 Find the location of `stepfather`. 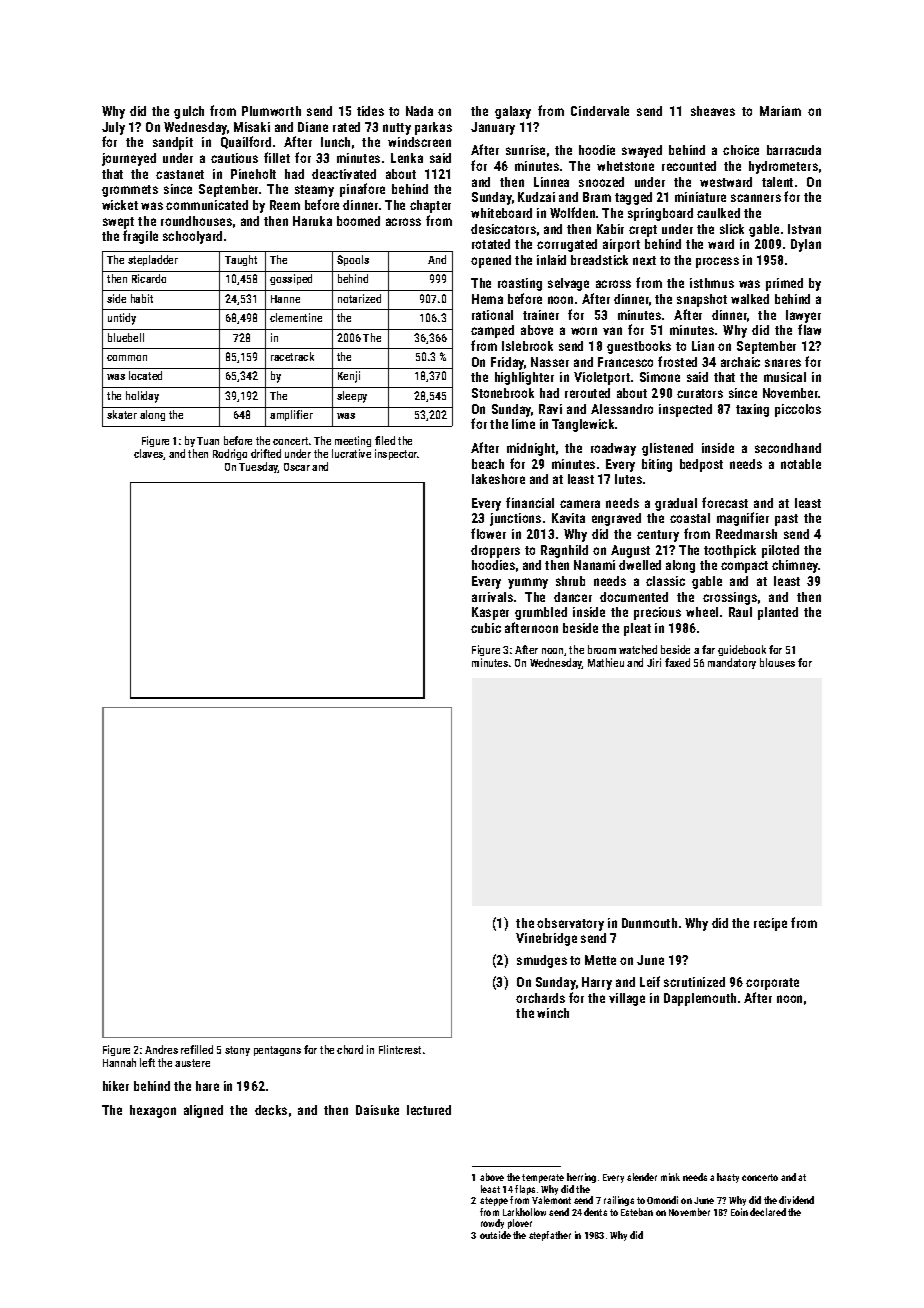

stepfather is located at coordinates (550, 1236).
